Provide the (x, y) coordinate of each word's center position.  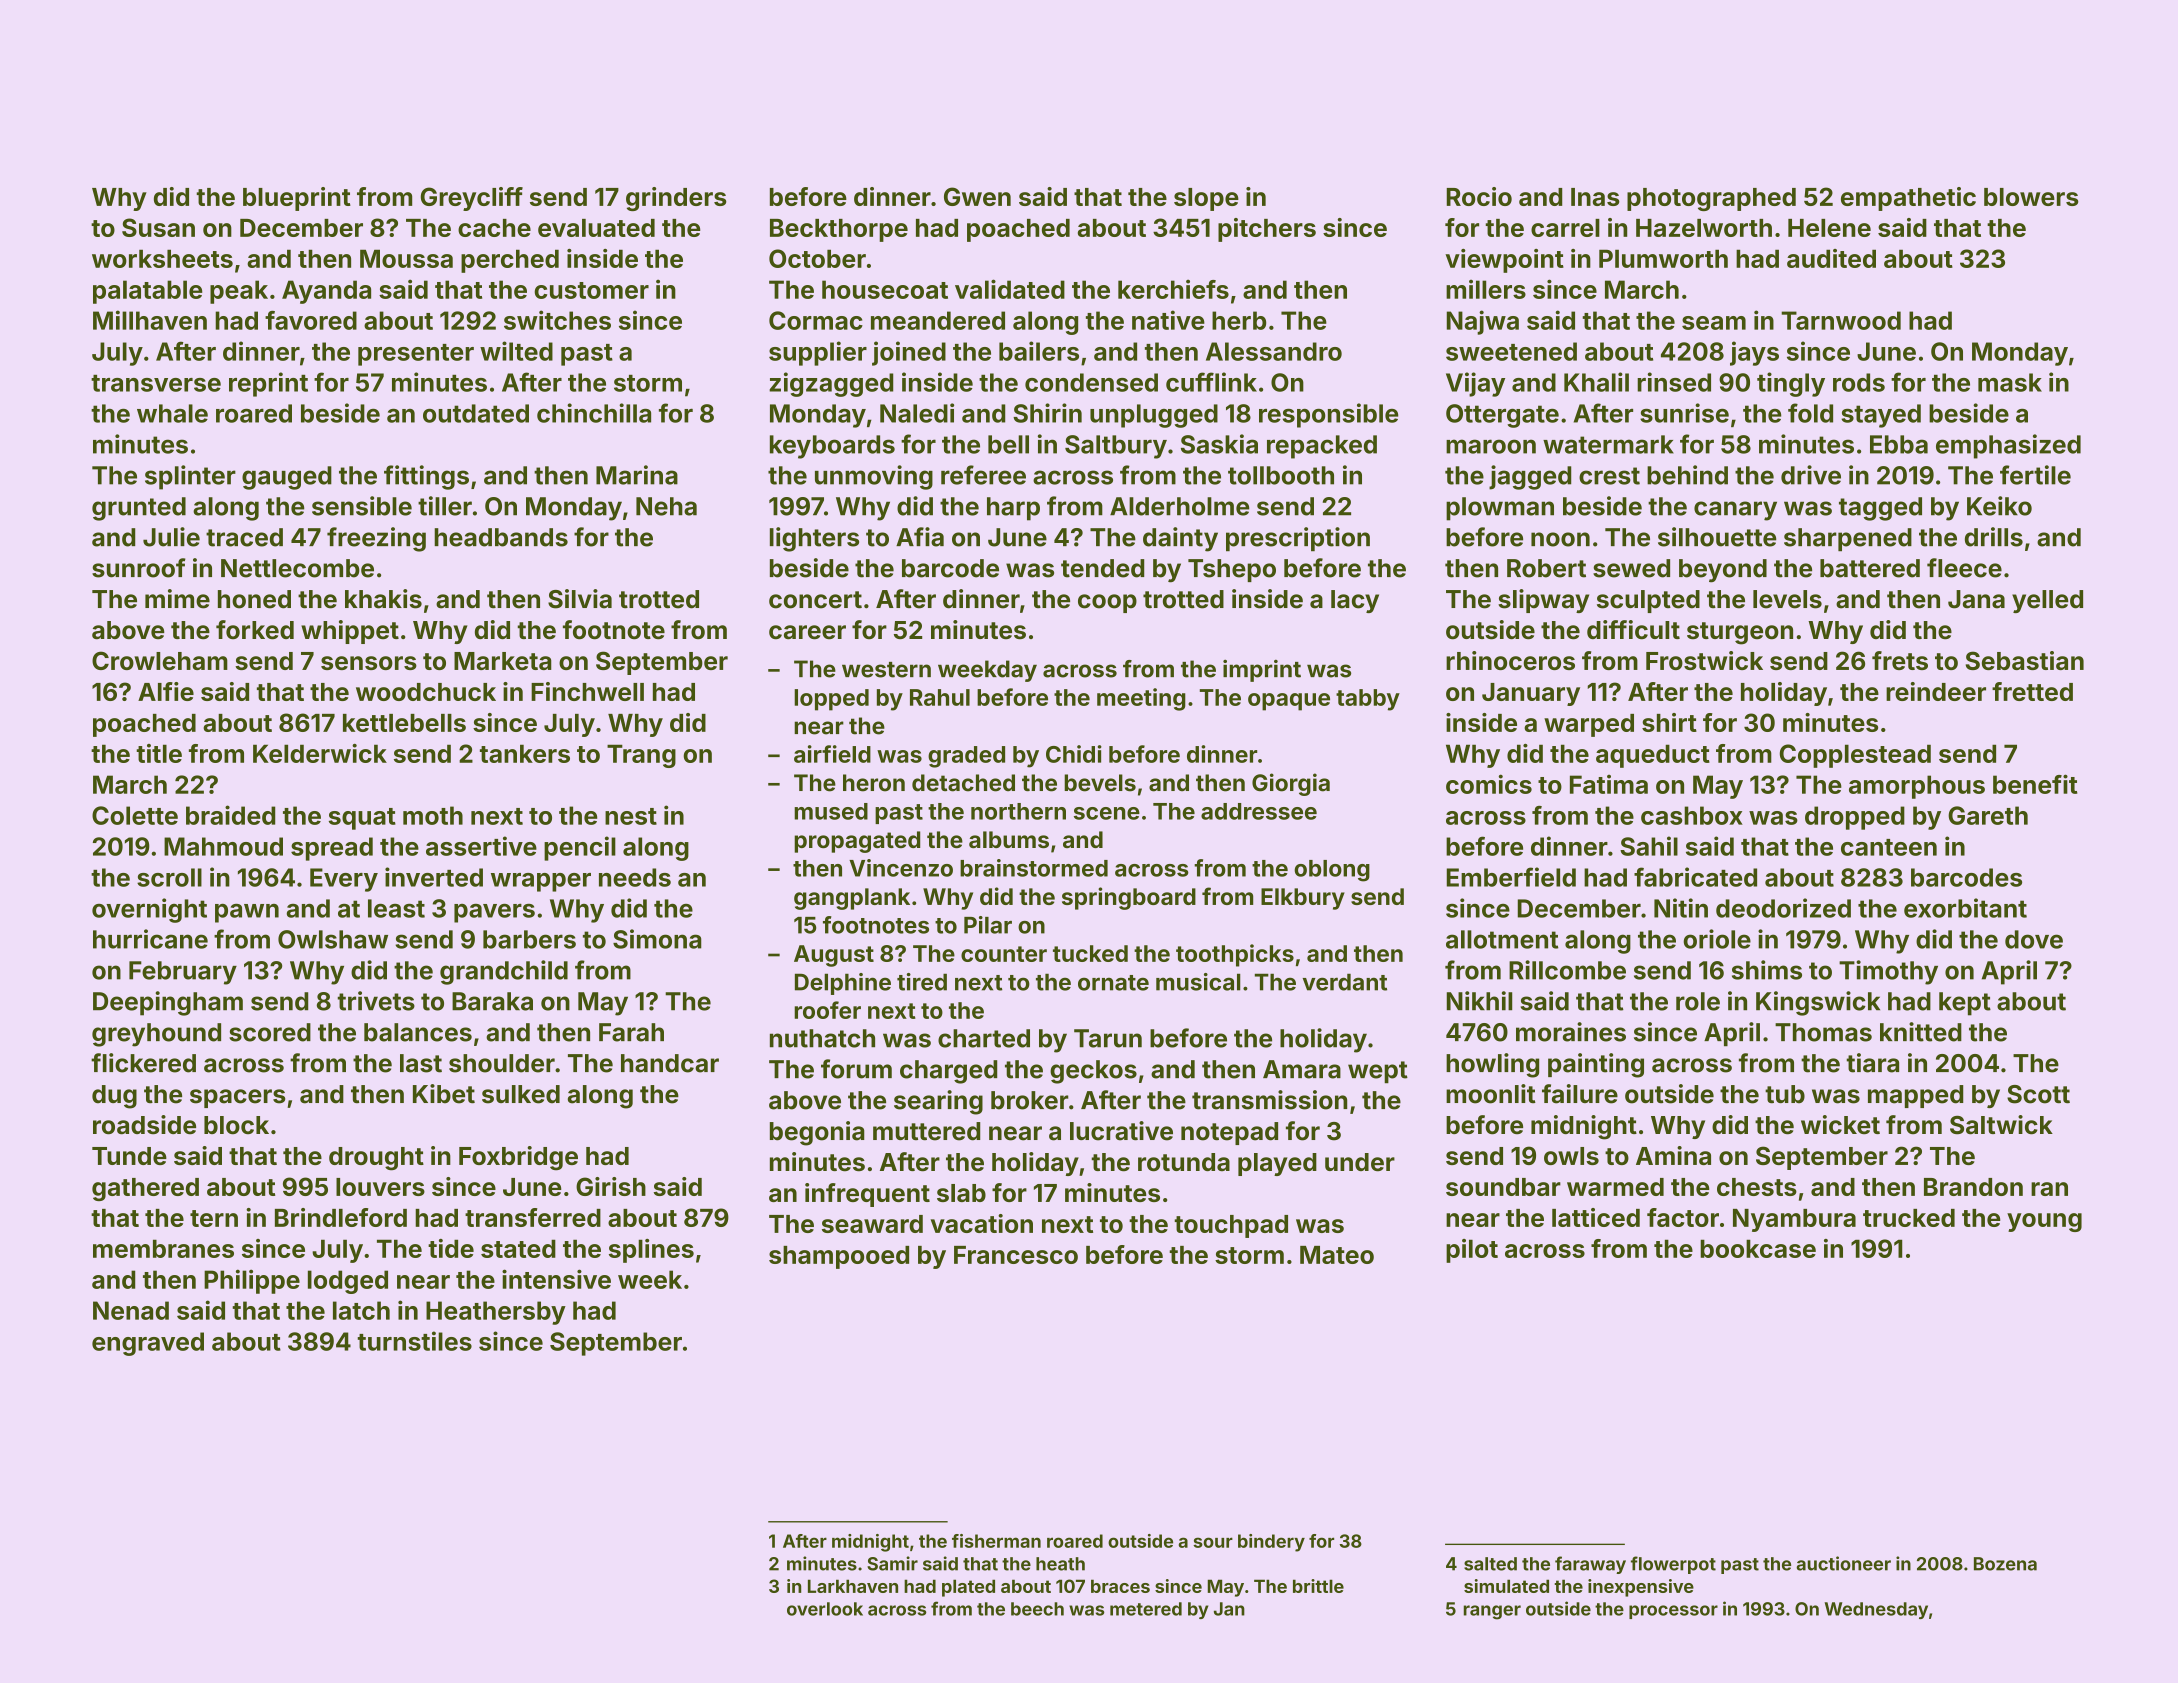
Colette (135, 815)
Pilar (988, 925)
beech (1037, 1609)
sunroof (139, 568)
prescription (1298, 539)
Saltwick (2001, 1125)
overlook (825, 1609)
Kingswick (1818, 1003)
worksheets (162, 258)
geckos (1093, 1072)
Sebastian (2025, 660)
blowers (2031, 197)
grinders (676, 199)
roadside (144, 1125)
